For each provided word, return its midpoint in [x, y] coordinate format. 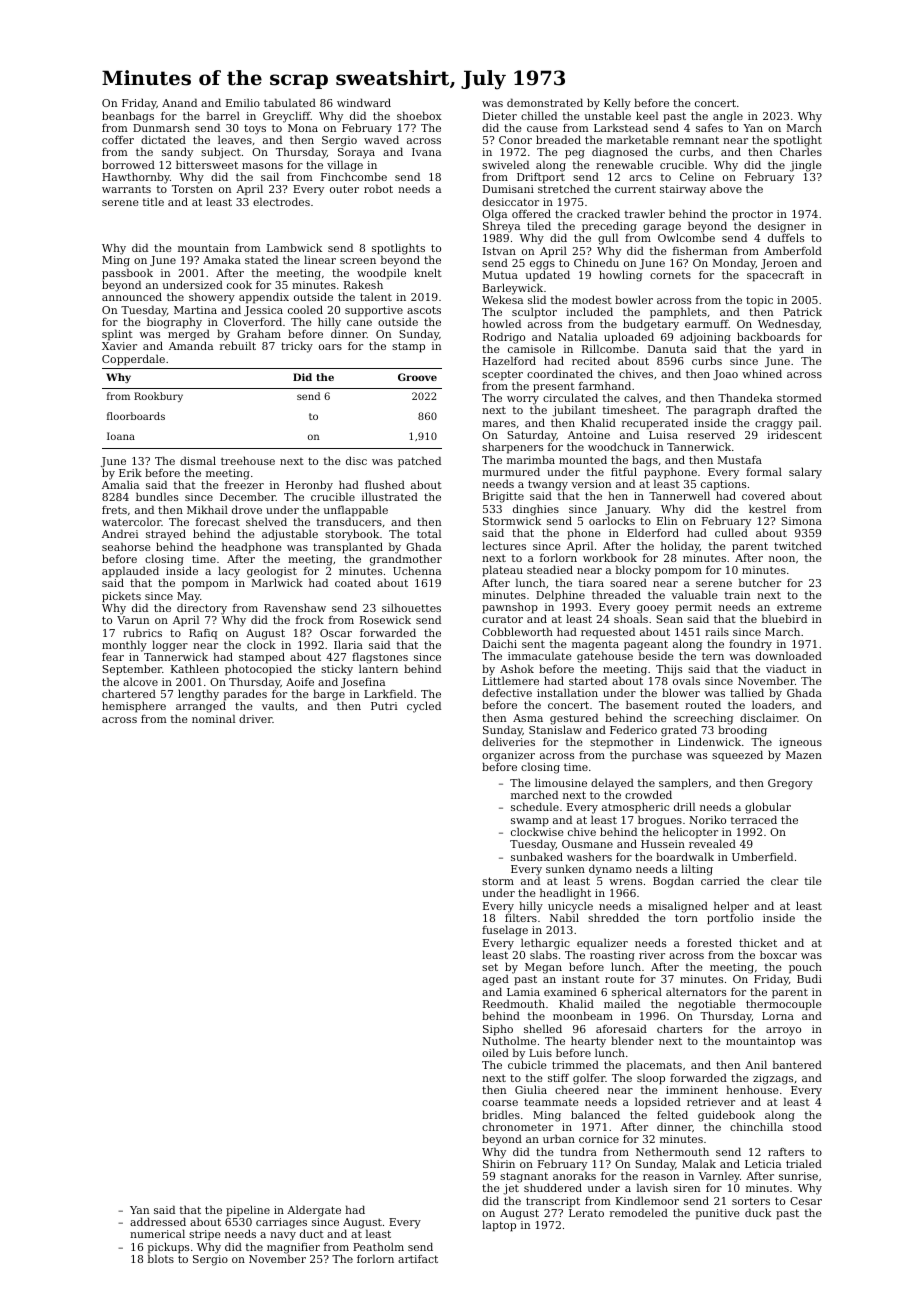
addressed [158, 1221]
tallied [747, 692]
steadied [550, 569]
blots [161, 1258]
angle [728, 117]
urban [559, 1138]
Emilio [243, 102]
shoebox [419, 115]
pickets [121, 597]
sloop [651, 1079]
